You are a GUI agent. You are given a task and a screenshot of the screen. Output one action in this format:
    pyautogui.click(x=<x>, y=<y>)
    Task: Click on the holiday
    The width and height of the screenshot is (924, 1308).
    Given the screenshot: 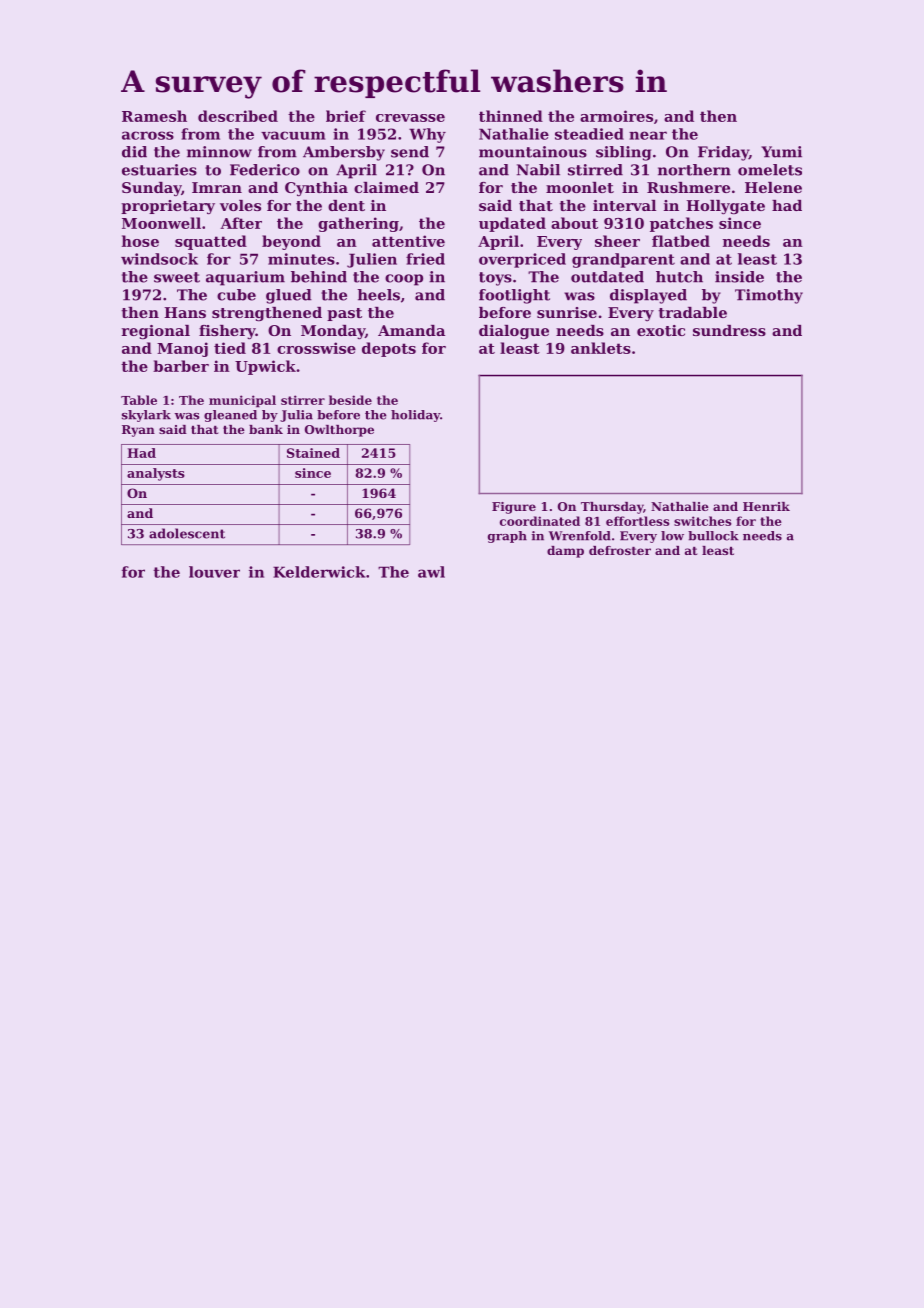 What is the action you would take?
    pyautogui.click(x=415, y=416)
